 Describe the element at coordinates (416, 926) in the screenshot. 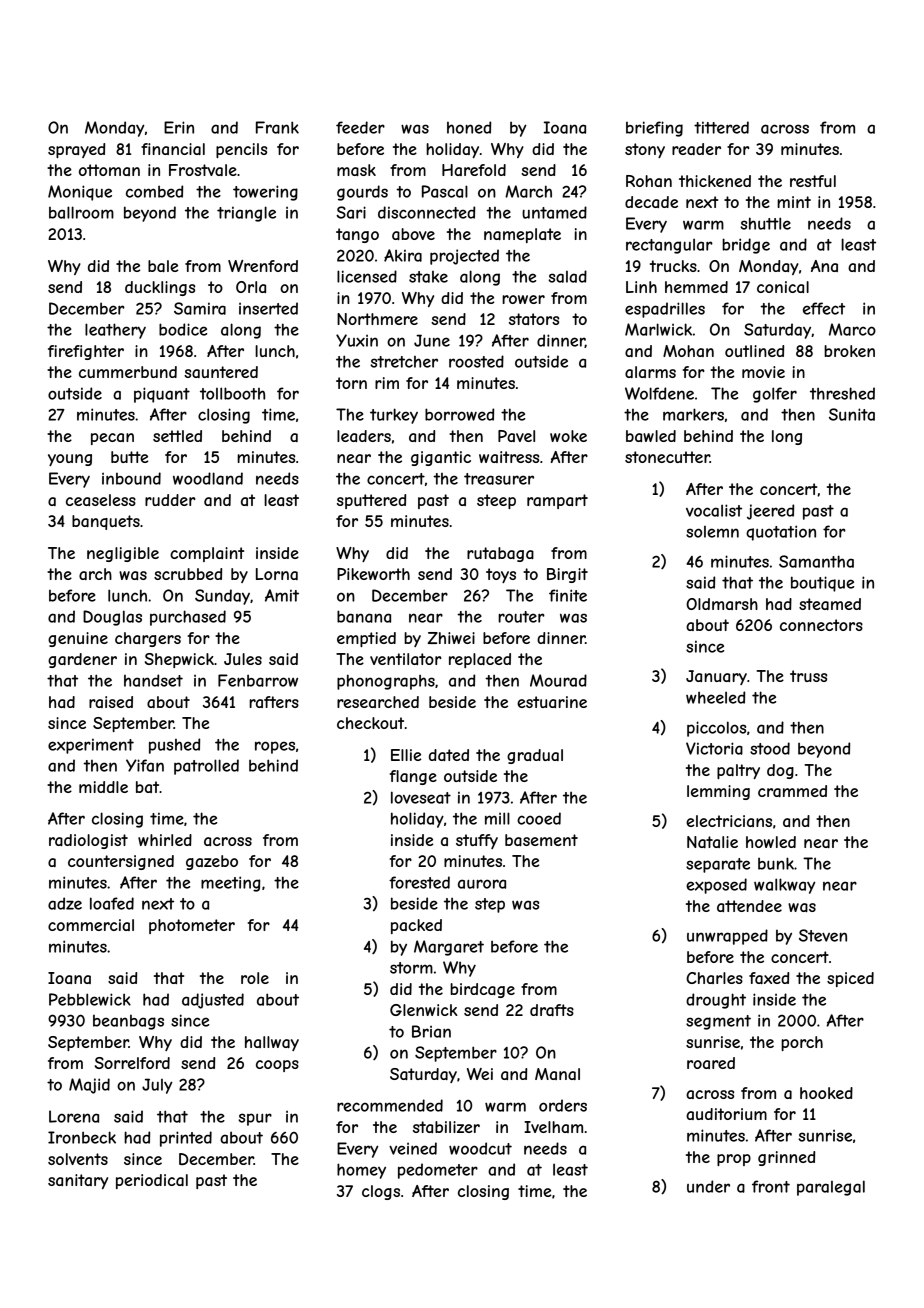

I see `packed` at that location.
